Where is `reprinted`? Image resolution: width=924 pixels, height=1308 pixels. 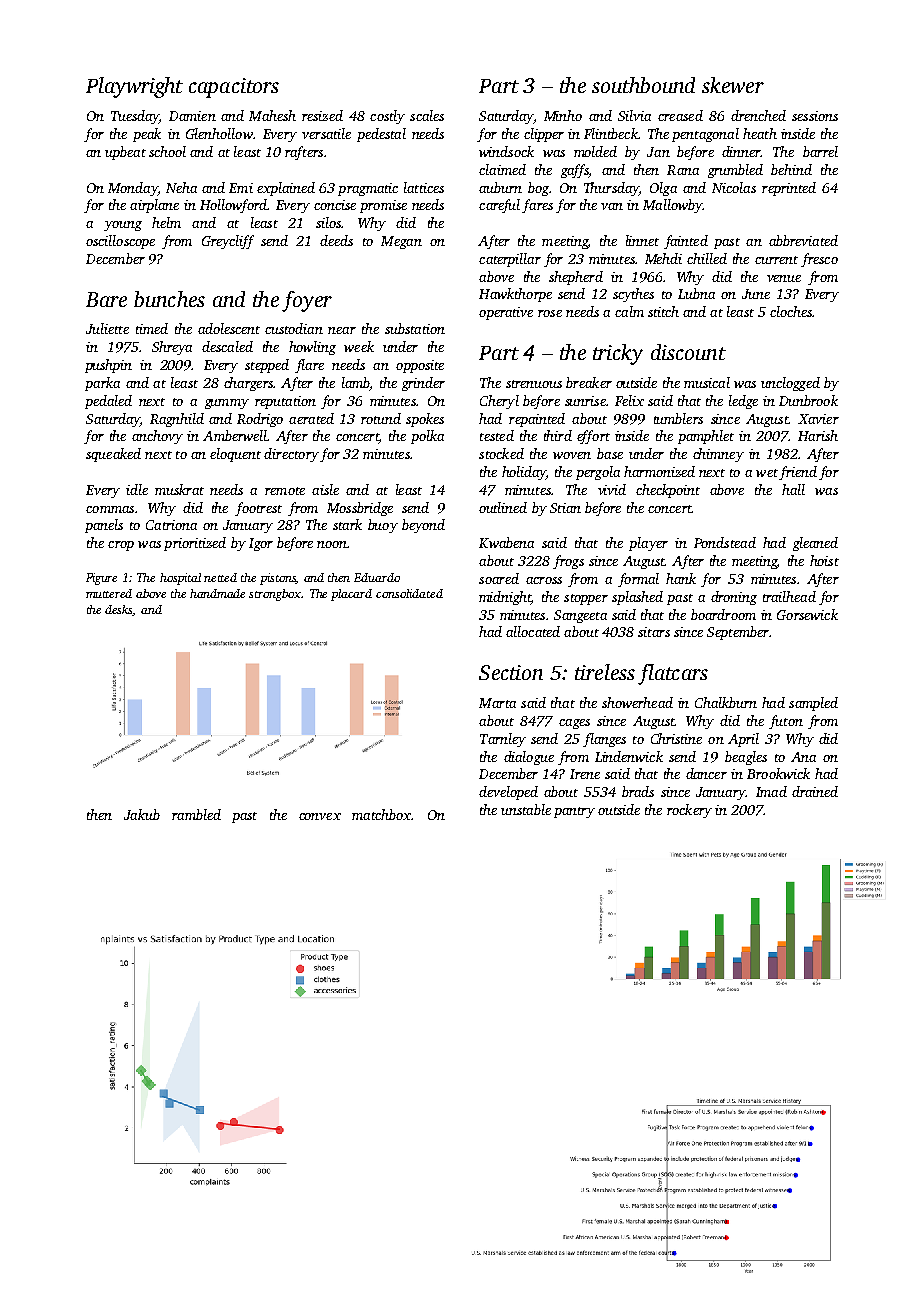 reprinted is located at coordinates (789, 189).
